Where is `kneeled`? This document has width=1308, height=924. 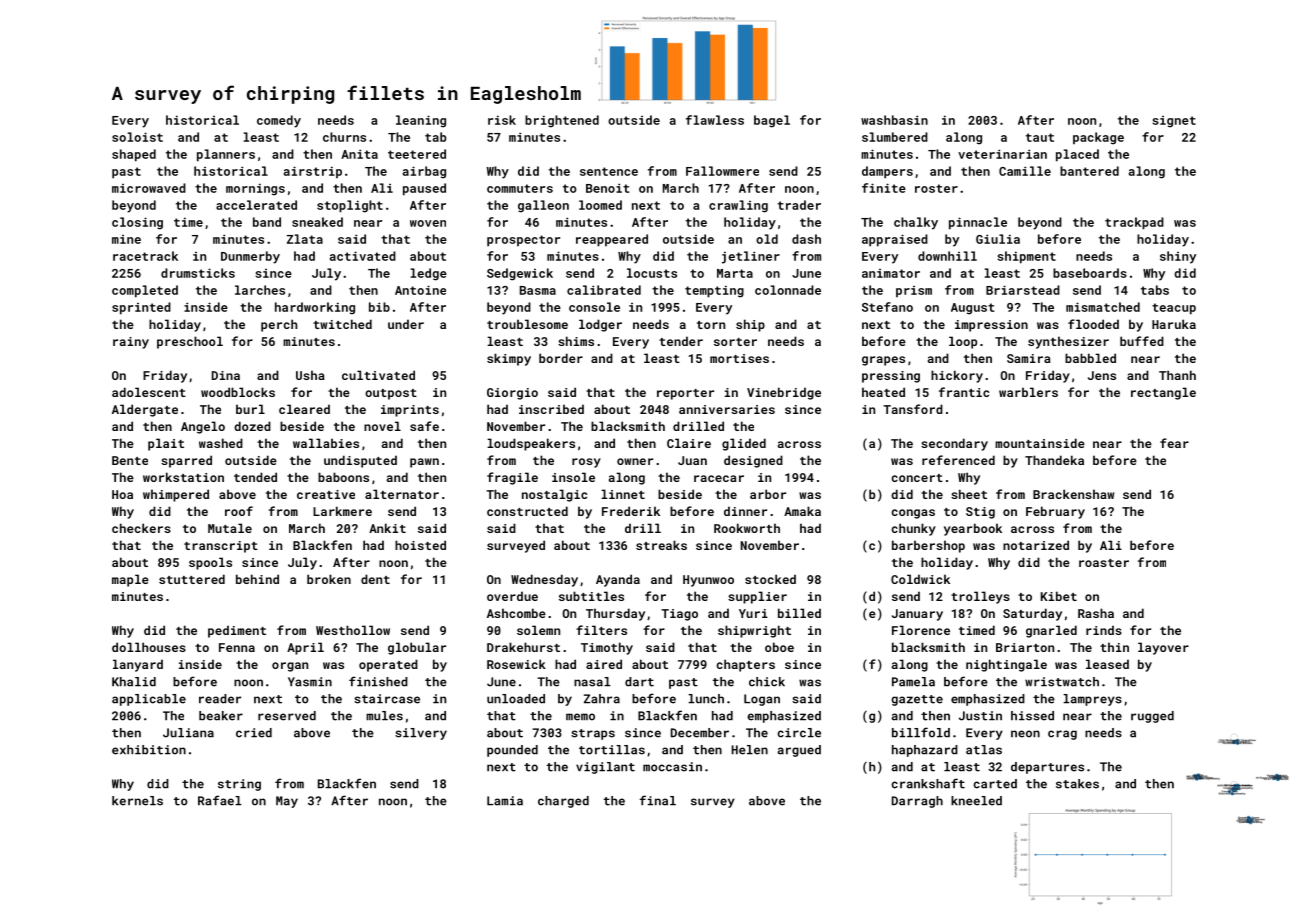
kneeled is located at coordinates (976, 801).
